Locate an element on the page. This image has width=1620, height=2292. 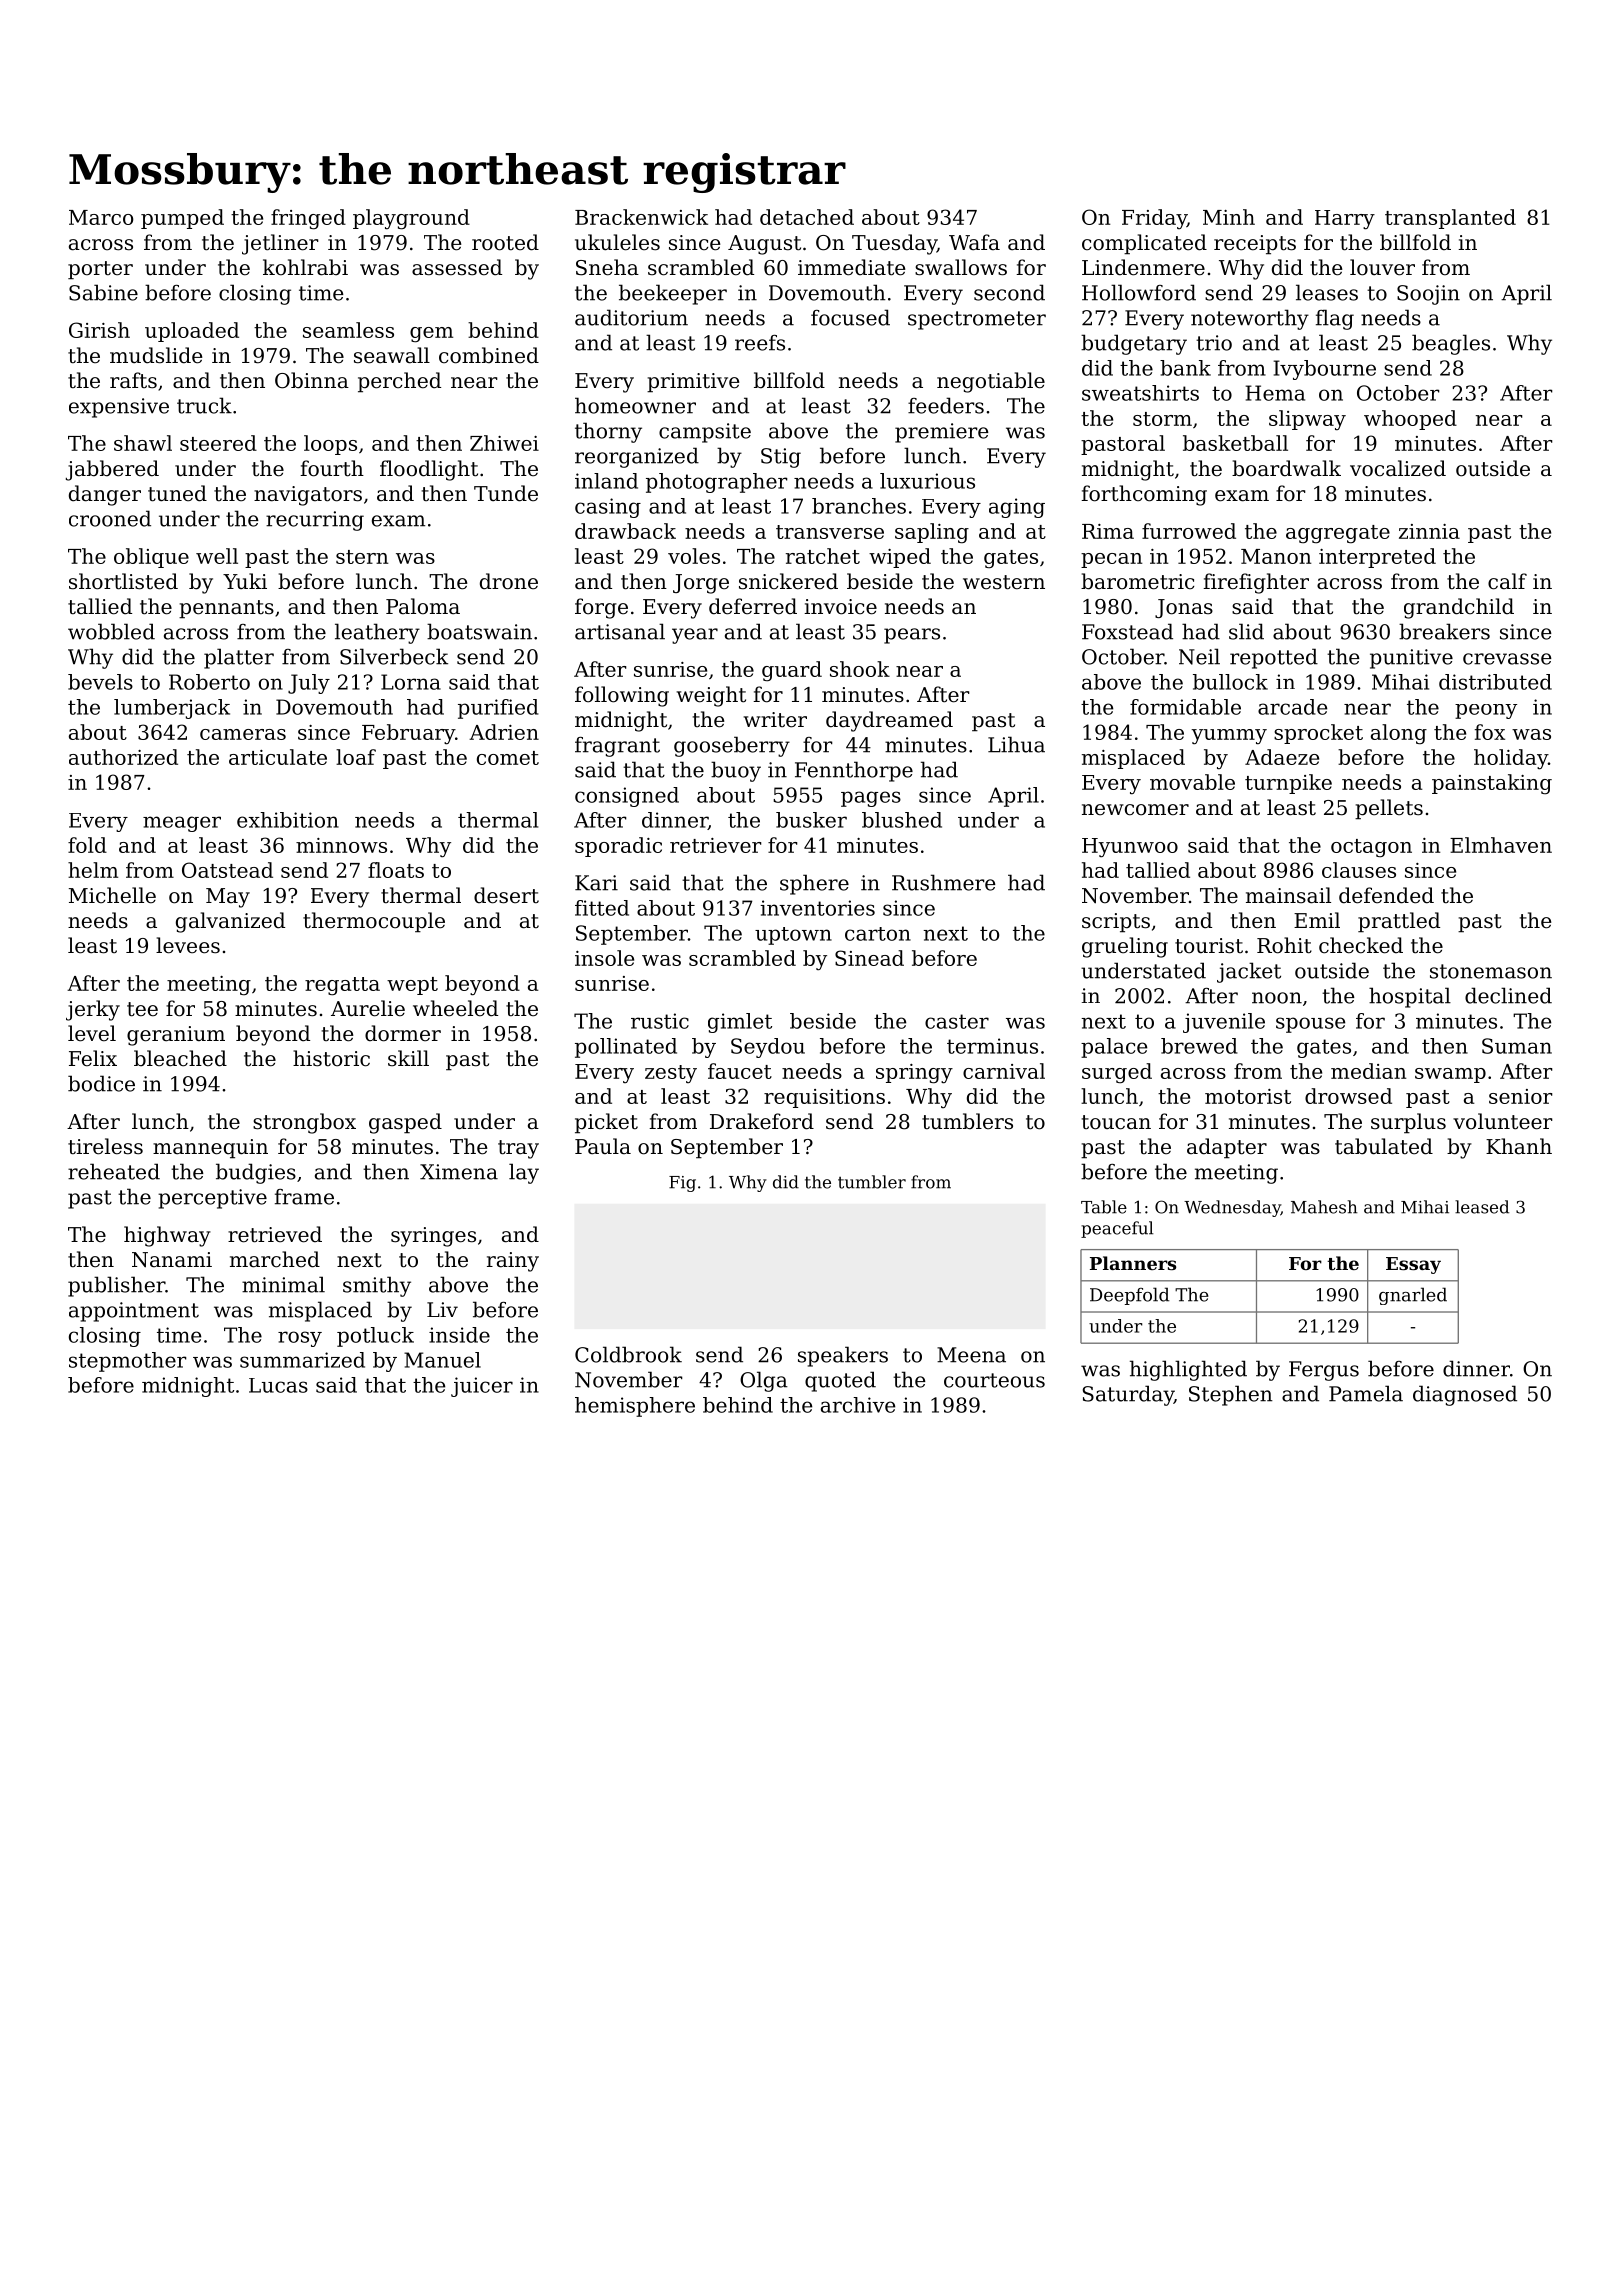
rustic is located at coordinates (660, 1021).
